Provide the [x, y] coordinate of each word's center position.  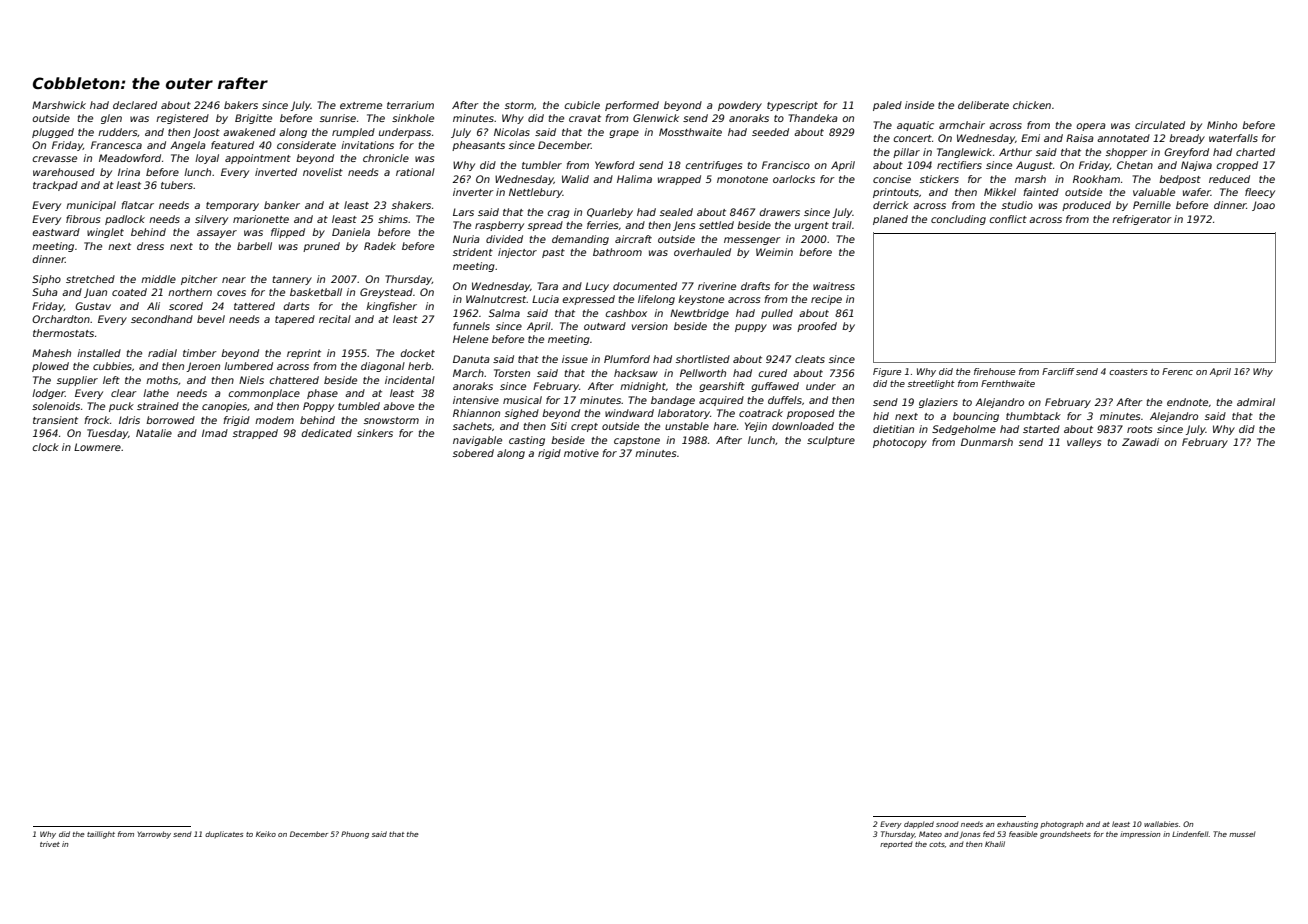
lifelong [656, 300]
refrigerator [1142, 220]
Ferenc [1177, 371]
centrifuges [714, 166]
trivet [50, 844]
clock [46, 447]
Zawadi [1140, 442]
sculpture [831, 441]
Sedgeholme [964, 430]
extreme [361, 105]
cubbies [112, 366]
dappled [919, 825]
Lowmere [97, 447]
